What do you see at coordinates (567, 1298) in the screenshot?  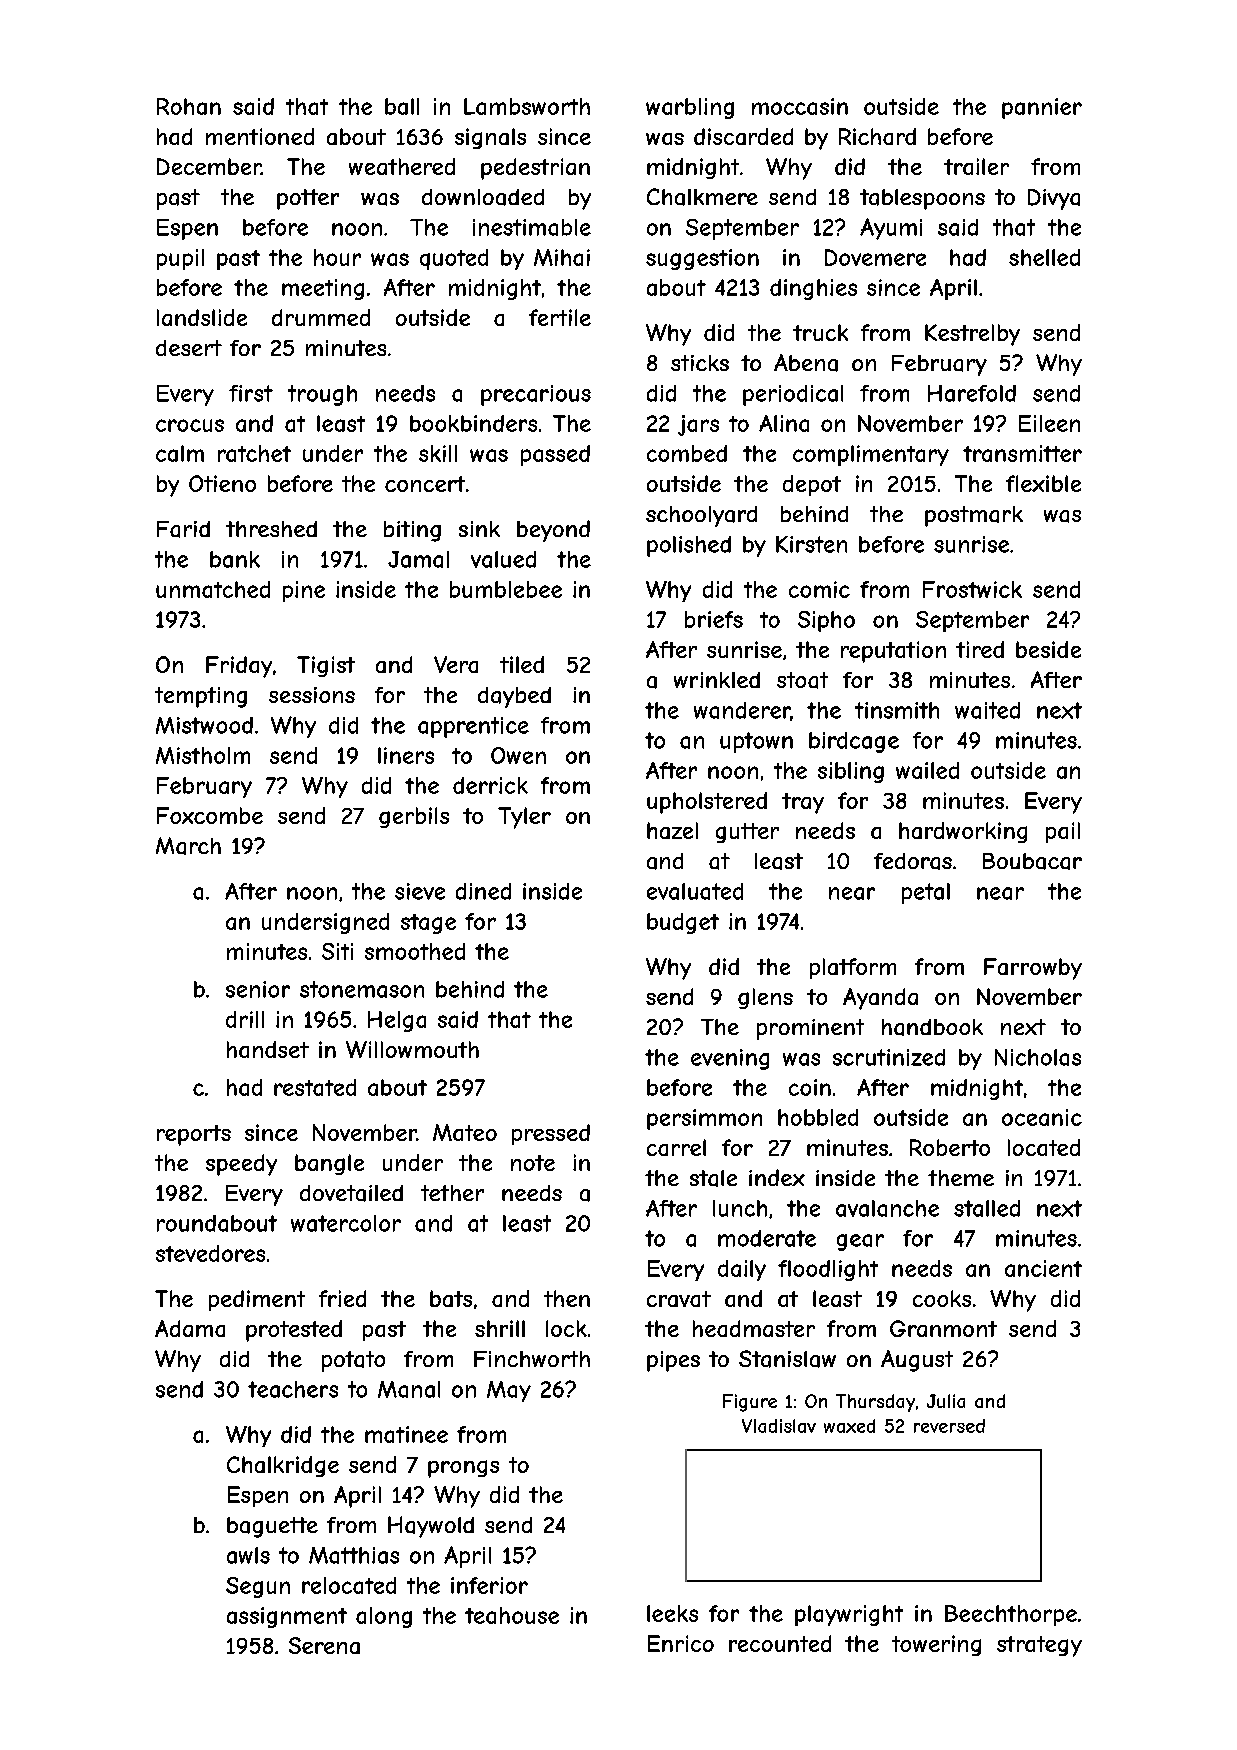 I see `then` at bounding box center [567, 1298].
